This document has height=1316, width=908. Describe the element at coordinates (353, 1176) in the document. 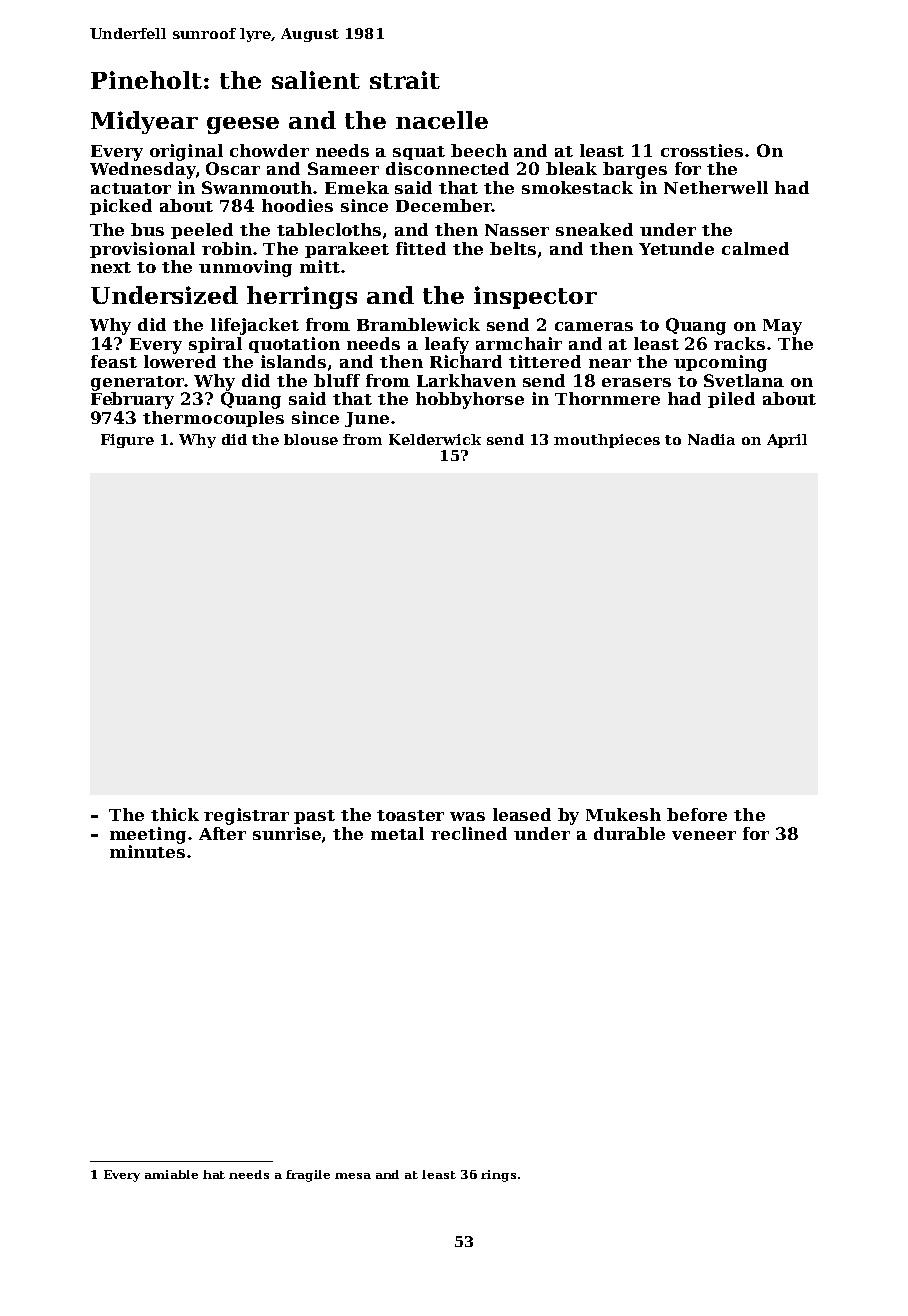

I see `mesa` at that location.
